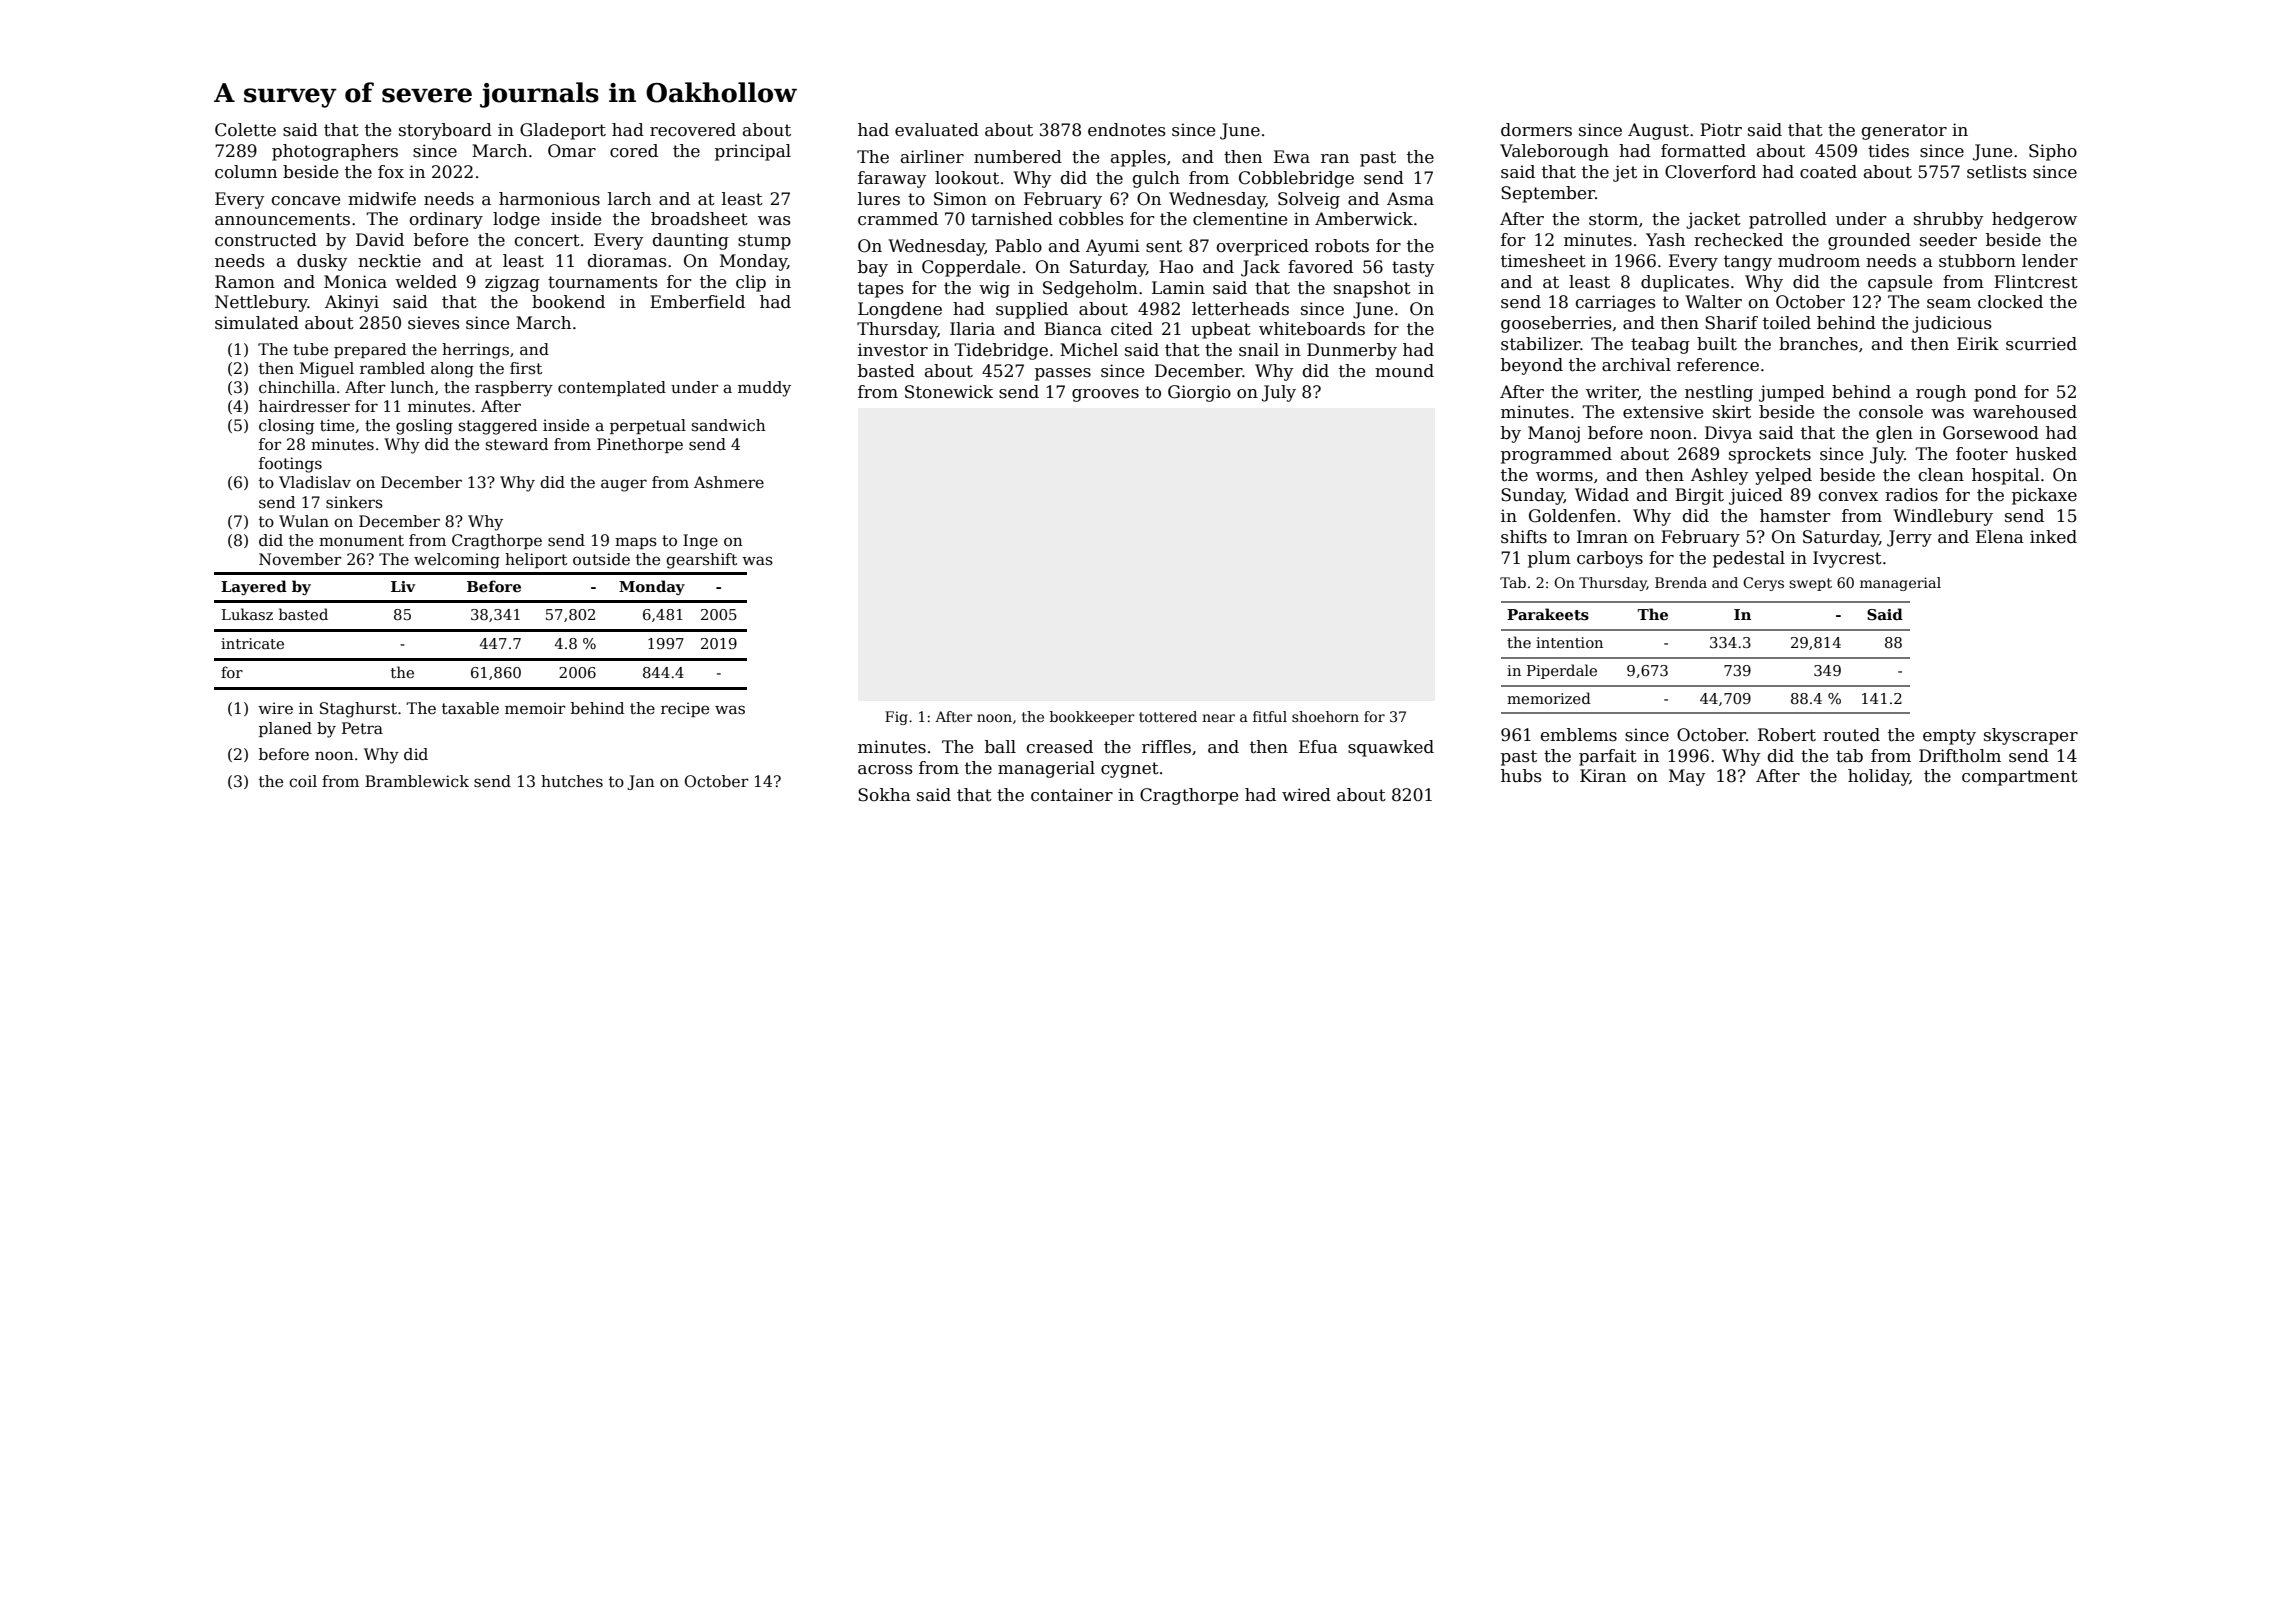 The width and height of the image is (2292, 1620). I want to click on Colette, so click(245, 130).
